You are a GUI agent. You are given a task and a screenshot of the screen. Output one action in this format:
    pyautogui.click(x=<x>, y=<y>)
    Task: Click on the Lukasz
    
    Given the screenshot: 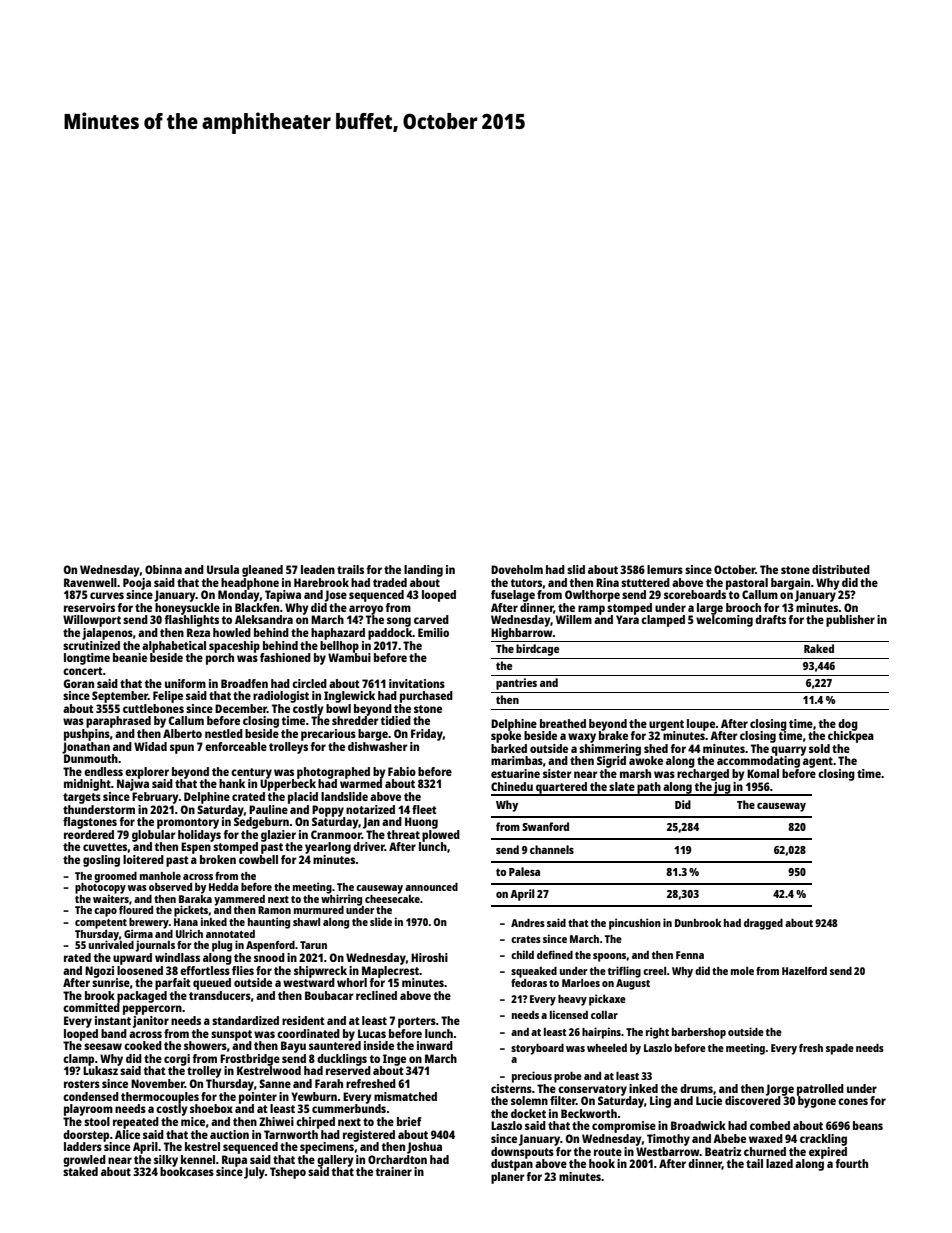 What is the action you would take?
    pyautogui.click(x=100, y=1070)
